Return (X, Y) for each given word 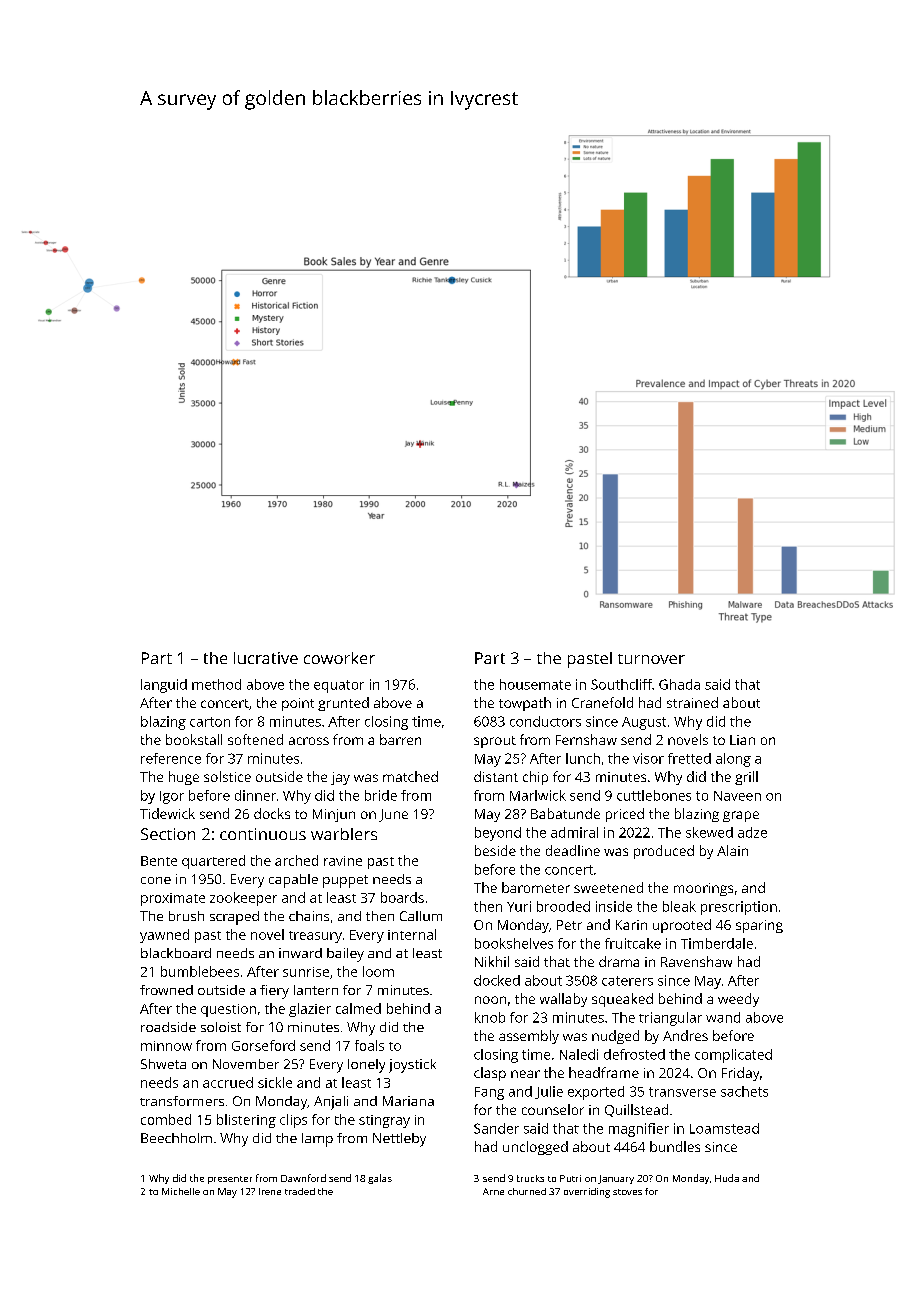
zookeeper (243, 899)
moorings (703, 889)
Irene (270, 1191)
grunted (343, 704)
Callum (421, 916)
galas (380, 1179)
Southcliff (621, 684)
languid (164, 686)
